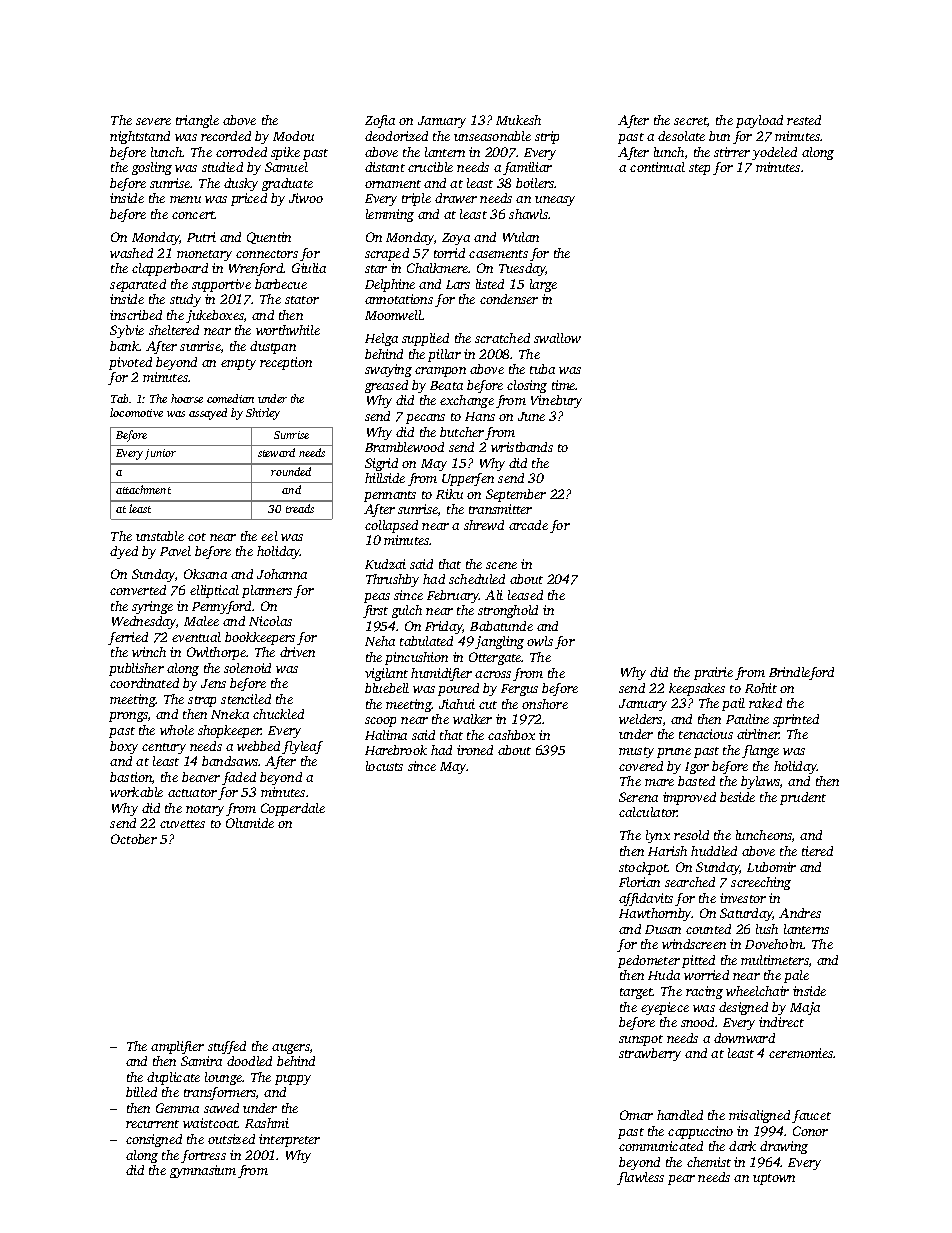  I want to click on severe, so click(153, 121).
